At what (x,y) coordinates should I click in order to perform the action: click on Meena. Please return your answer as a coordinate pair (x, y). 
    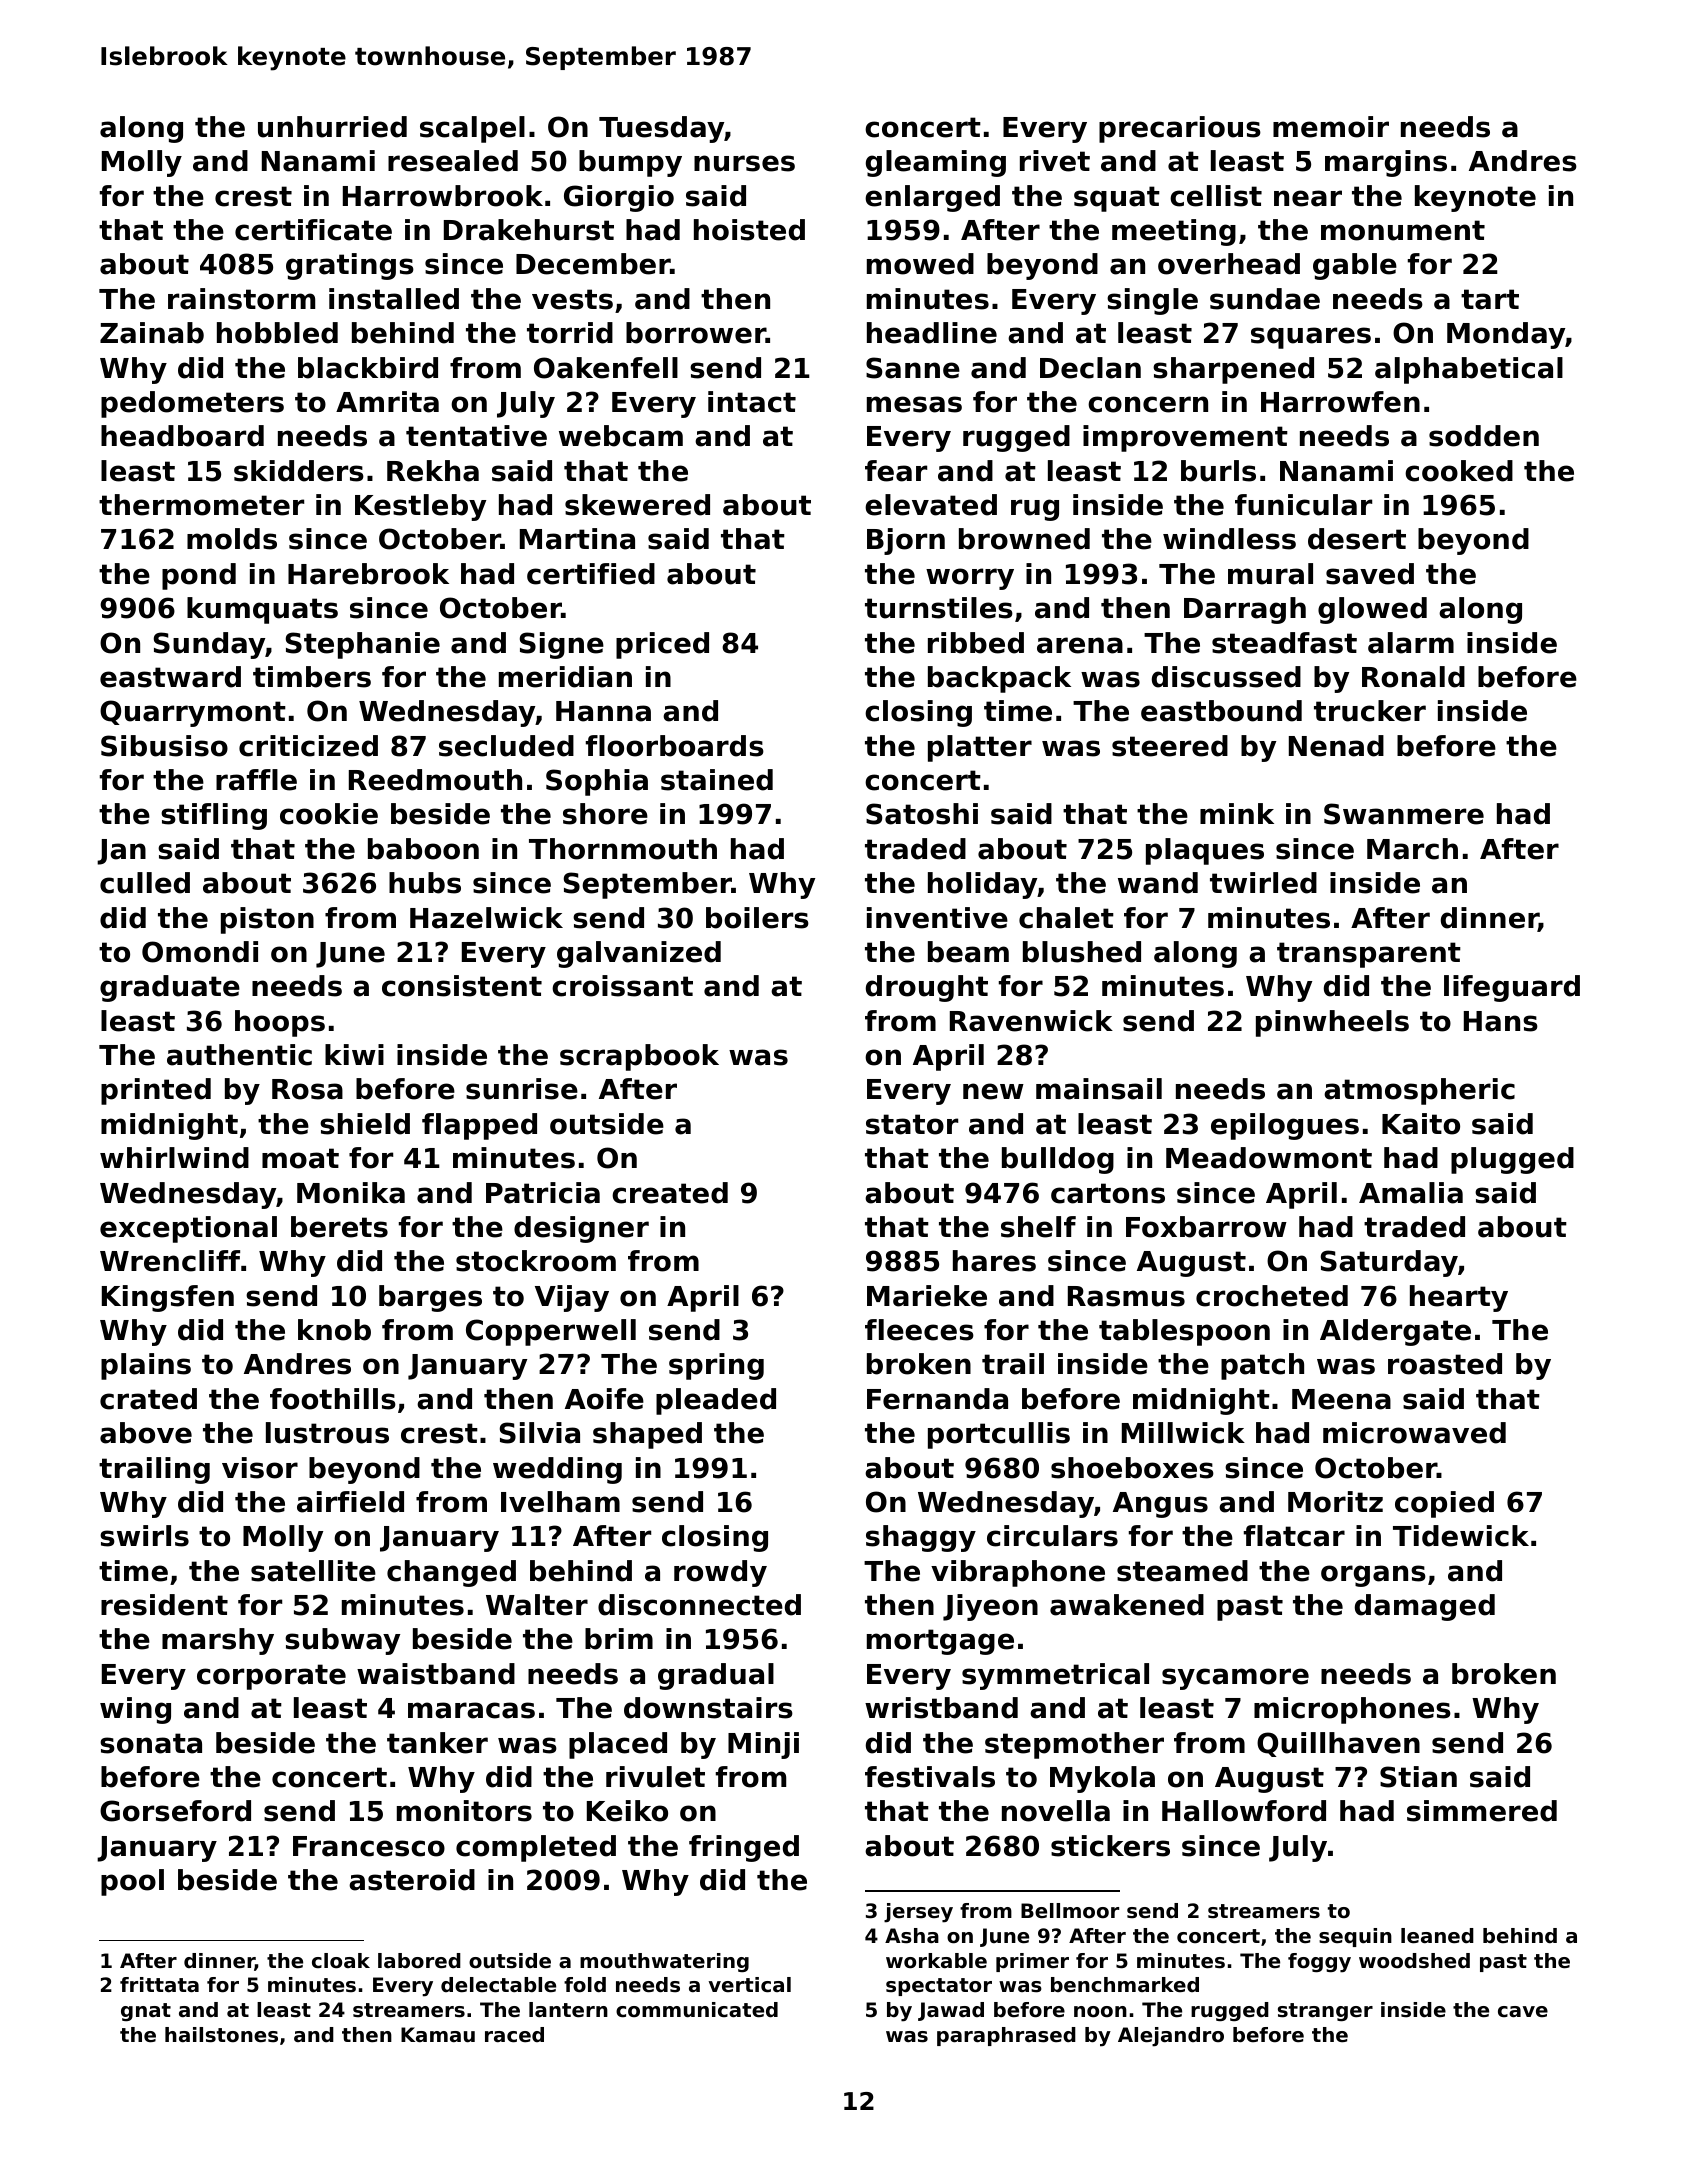
    Looking at the image, I should click on (1341, 1399).
